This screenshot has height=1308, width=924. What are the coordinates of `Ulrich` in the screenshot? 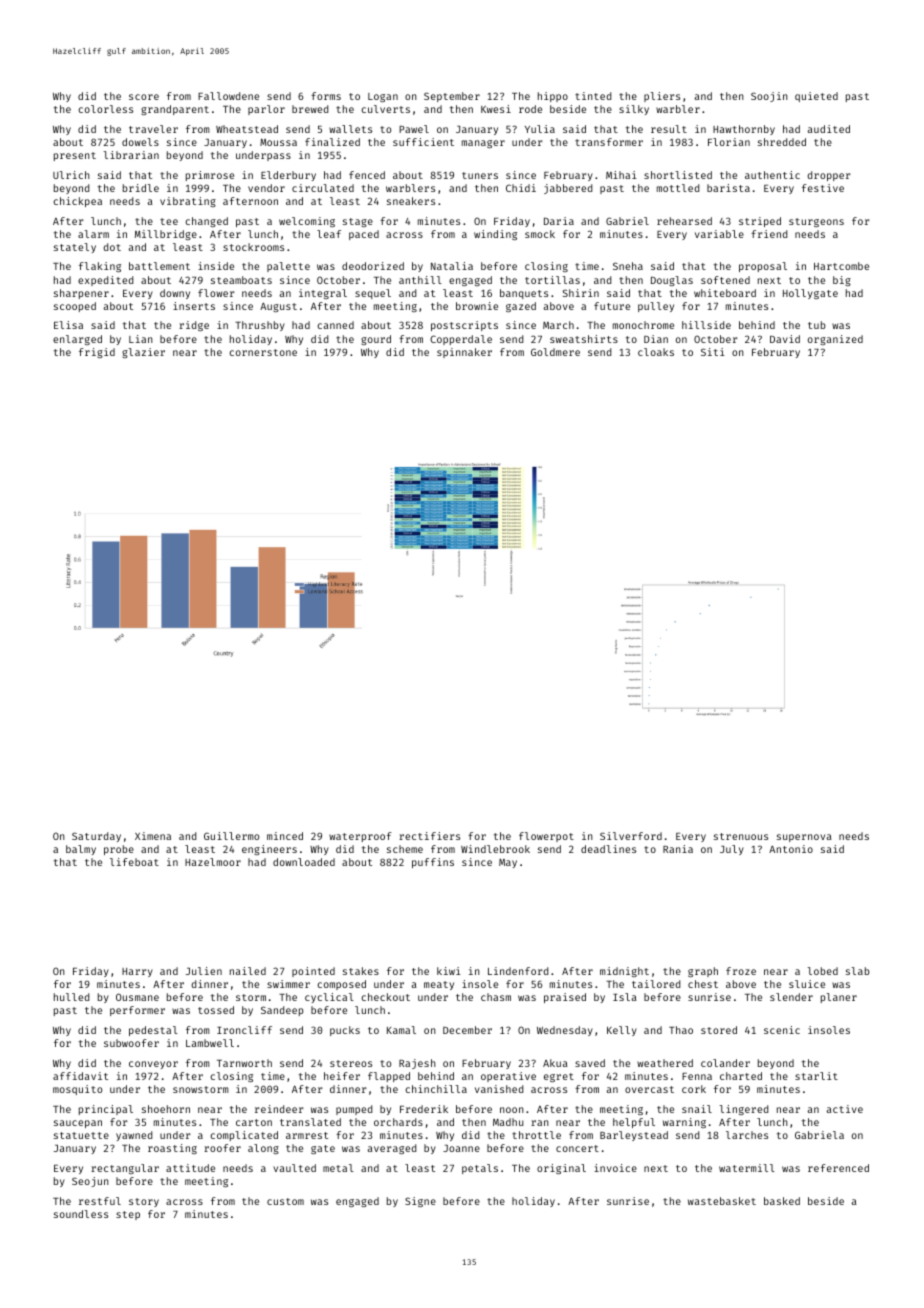 It's located at (71, 175).
